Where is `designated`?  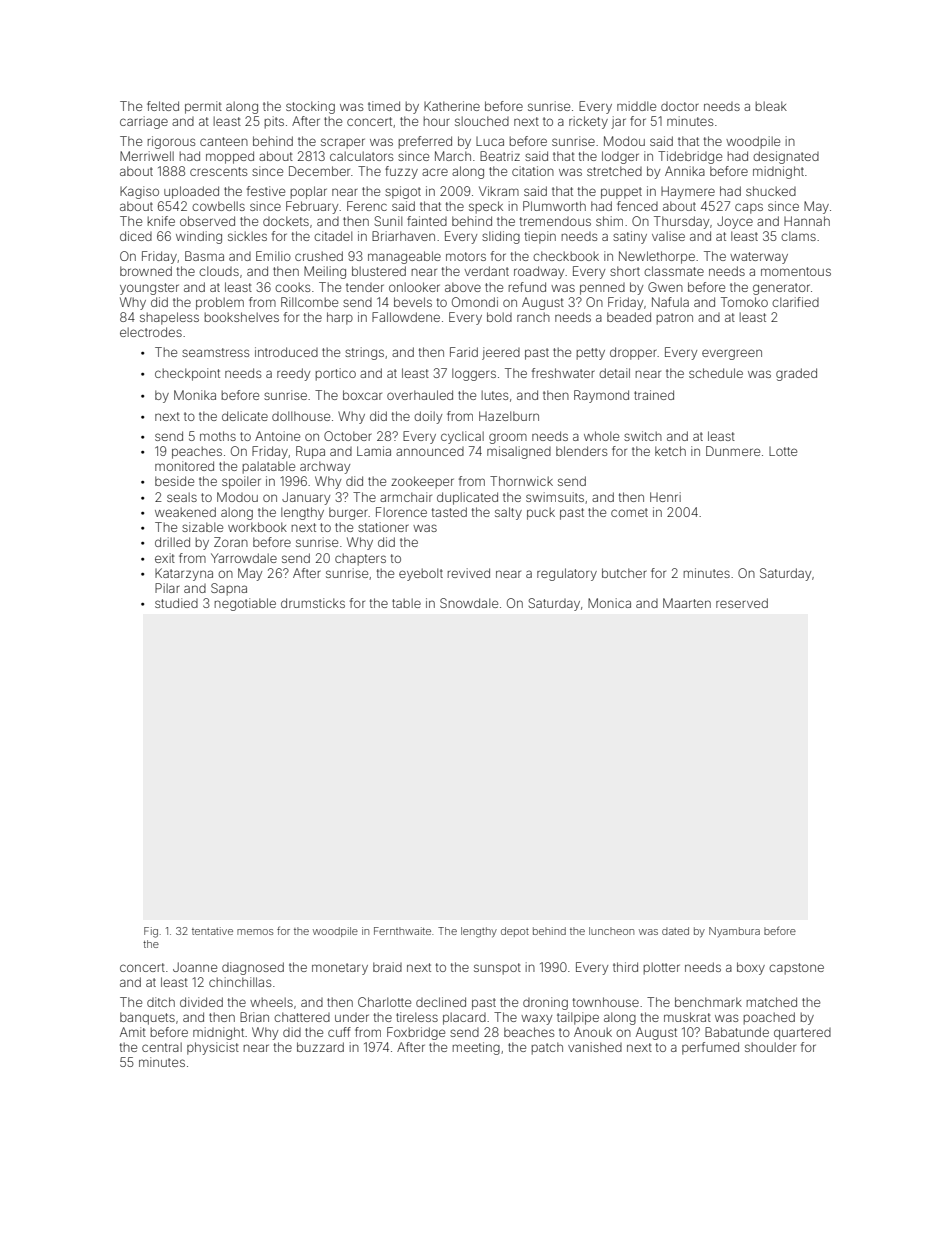 designated is located at coordinates (786, 157).
